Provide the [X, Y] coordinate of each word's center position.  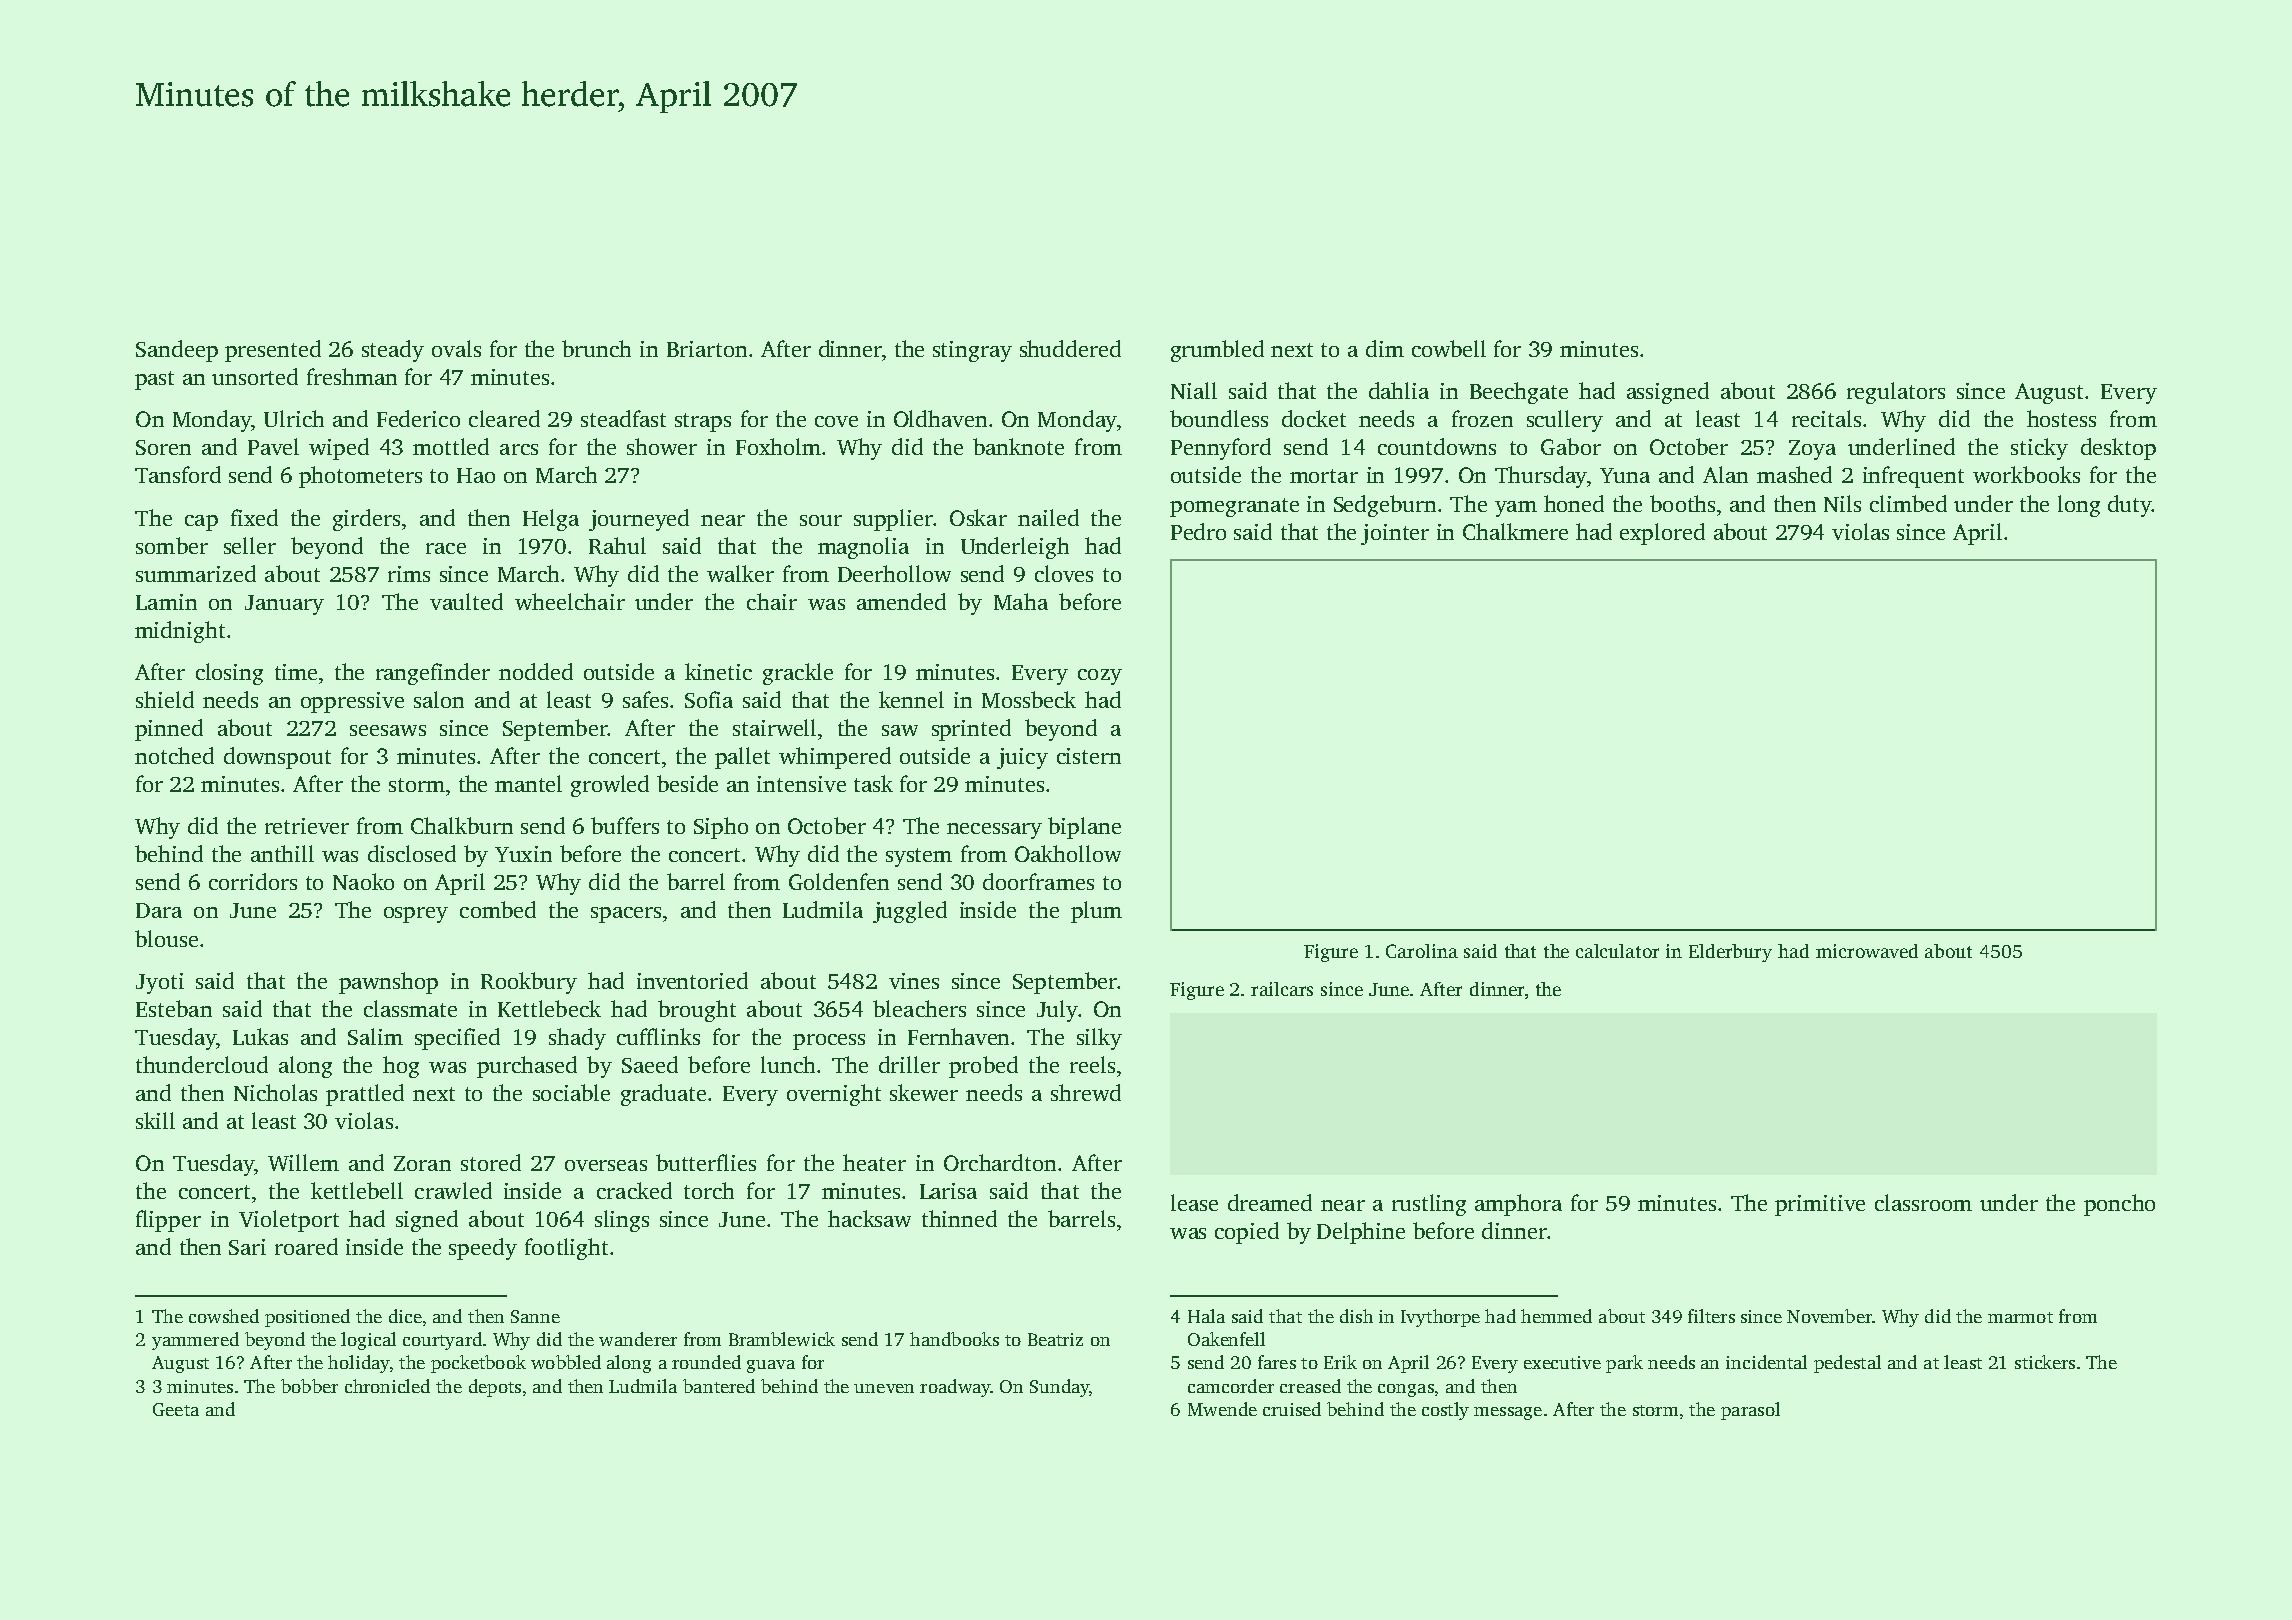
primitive [1820, 1205]
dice [405, 1316]
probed [983, 1067]
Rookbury [529, 983]
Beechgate [1519, 393]
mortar [1324, 476]
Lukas [260, 1036]
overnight [834, 1095]
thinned [959, 1218]
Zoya [1812, 450]
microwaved [1867, 951]
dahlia [1399, 390]
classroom [1923, 1202]
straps [703, 422]
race [446, 548]
